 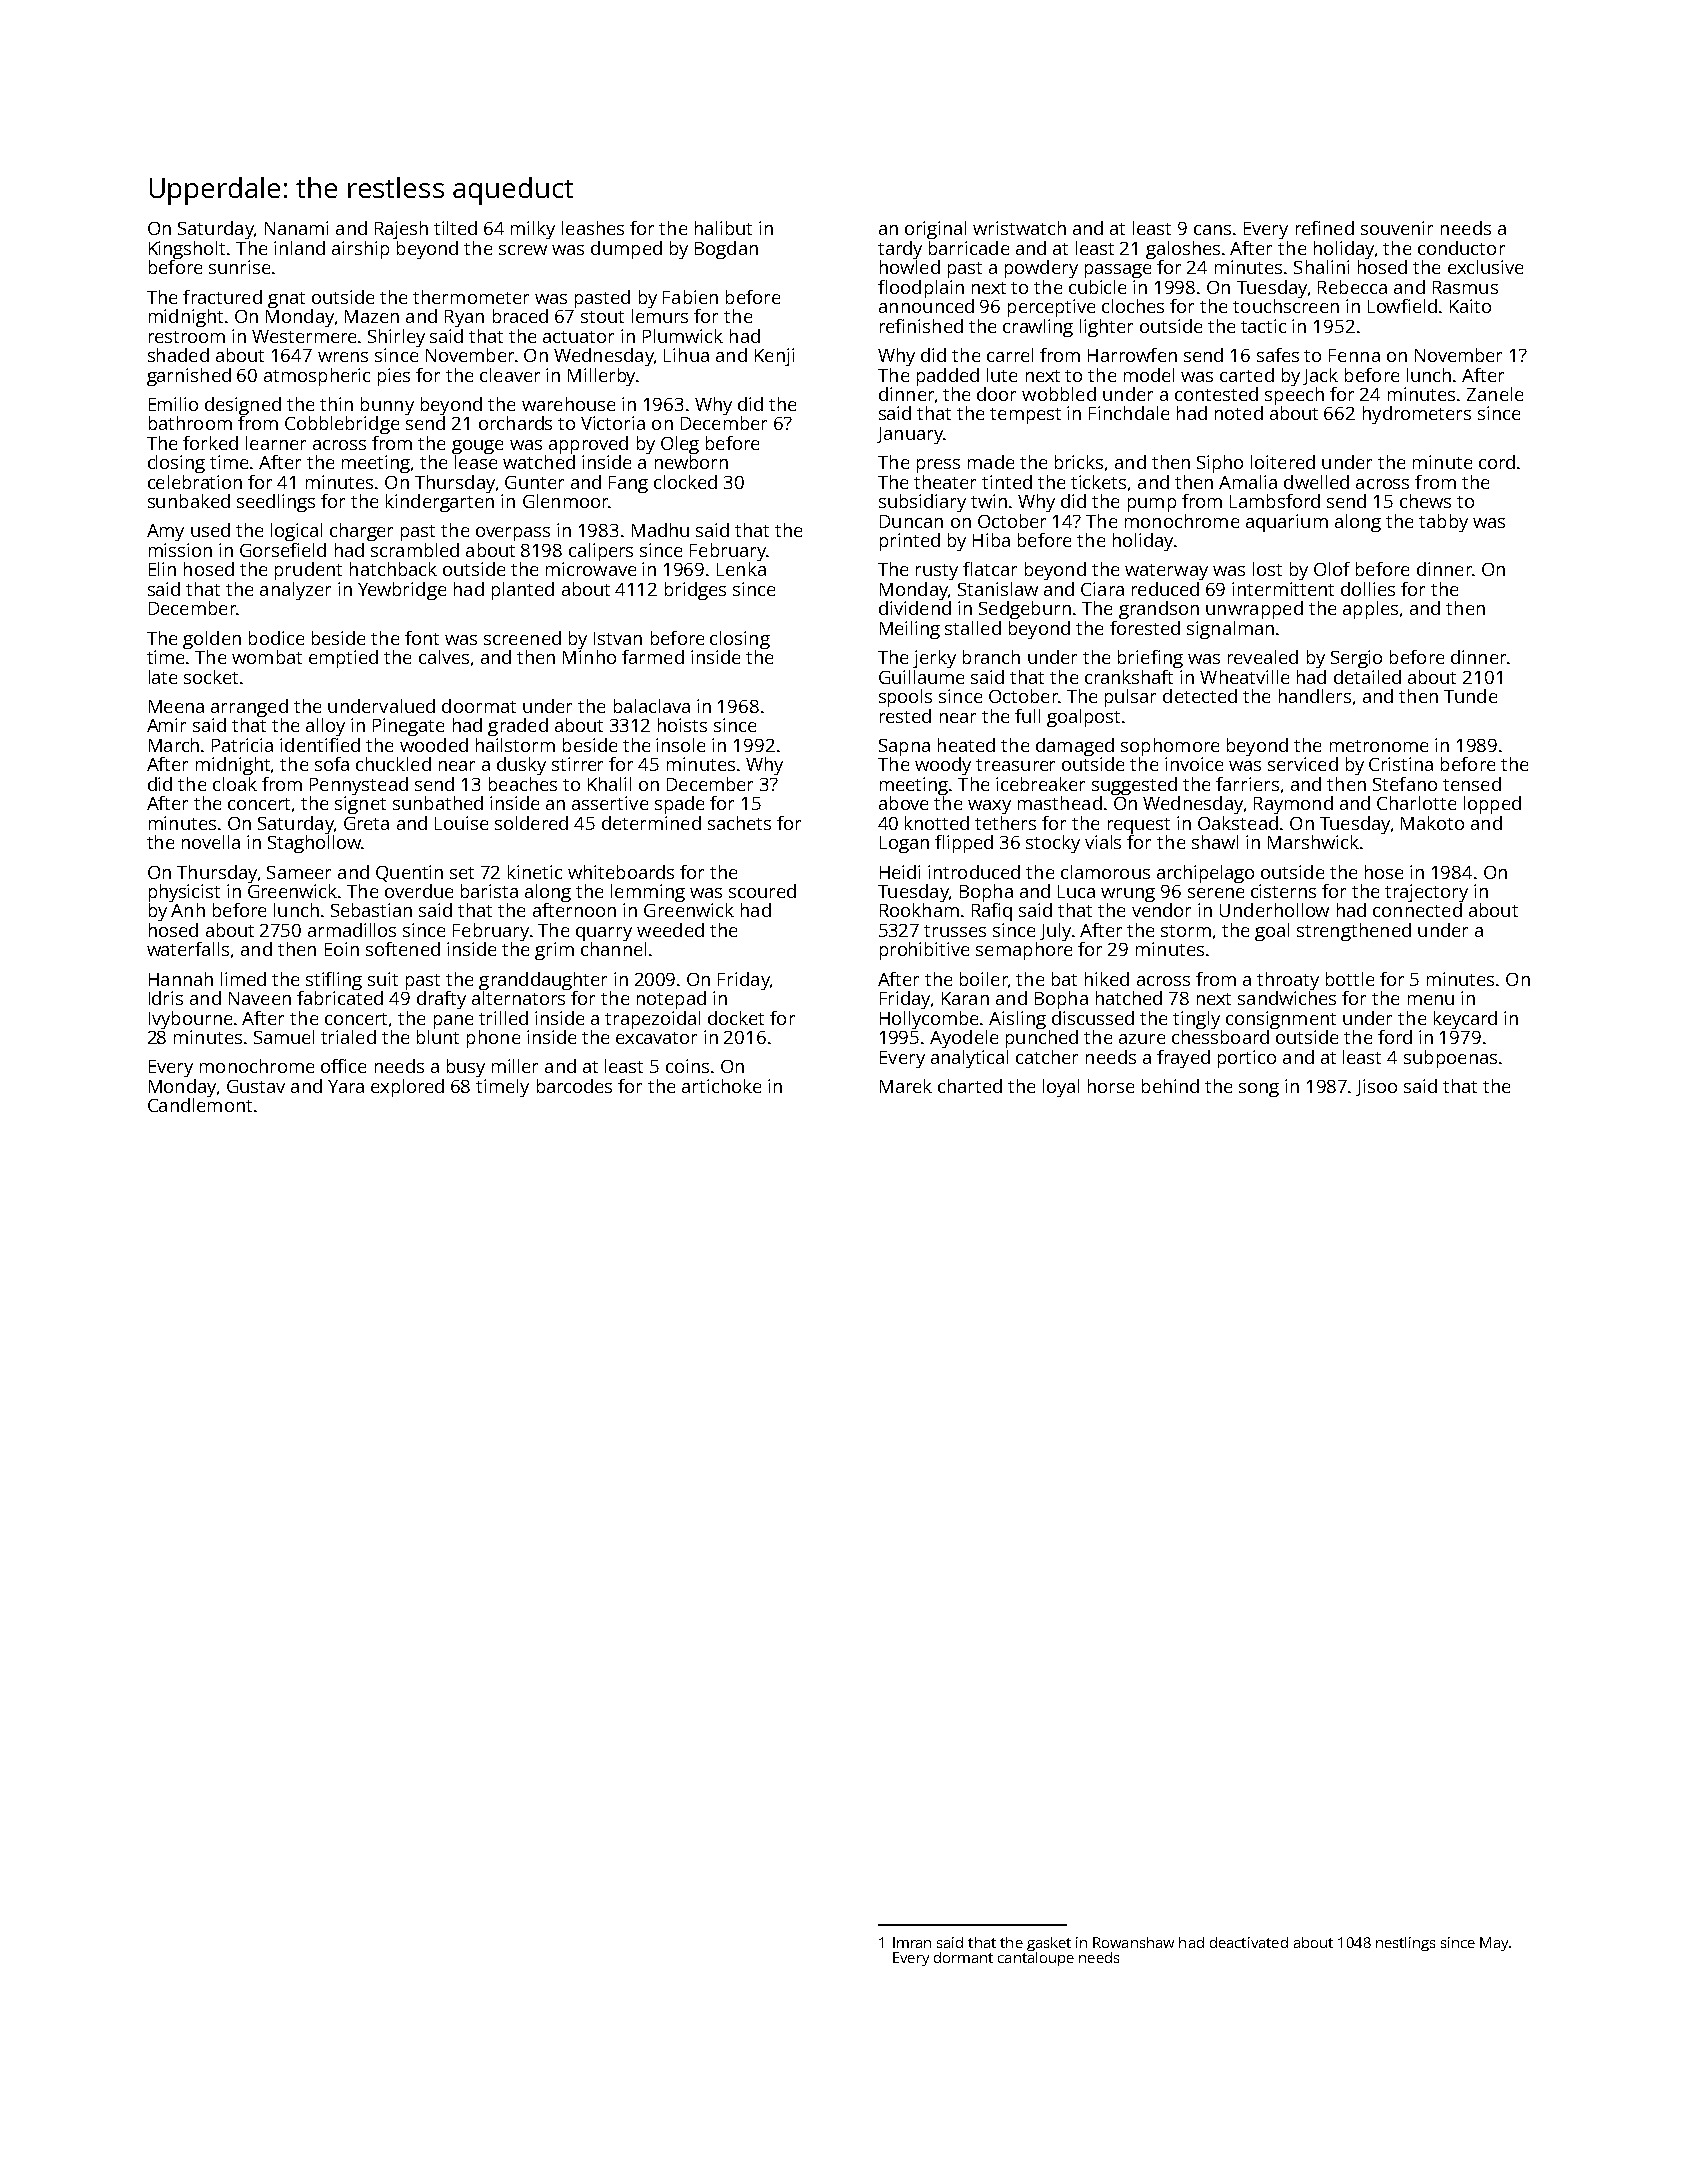 What do you see at coordinates (1019, 228) in the image?
I see `wristwatch` at bounding box center [1019, 228].
